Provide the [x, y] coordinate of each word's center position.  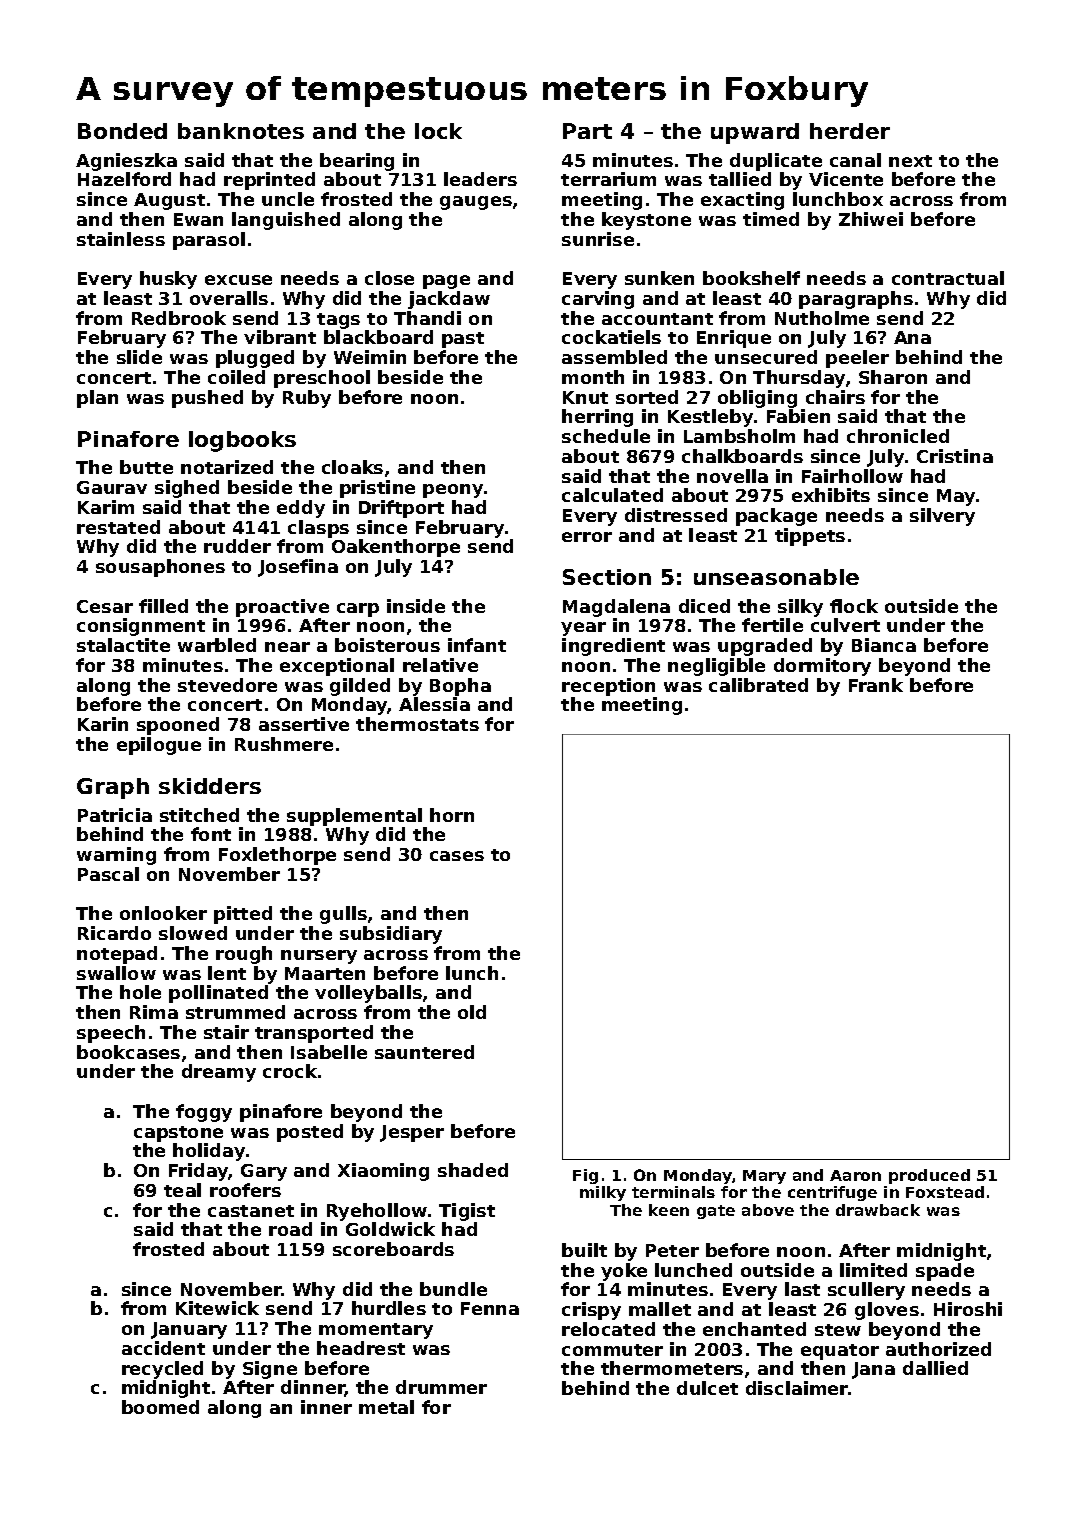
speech [111, 1034]
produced [929, 1176]
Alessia [434, 704]
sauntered [424, 1052]
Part [587, 131]
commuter [612, 1350]
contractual [948, 278]
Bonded [122, 131]
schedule [606, 436]
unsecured [766, 357]
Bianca [884, 645]
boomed [160, 1407]
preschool [322, 379]
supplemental [354, 817]
